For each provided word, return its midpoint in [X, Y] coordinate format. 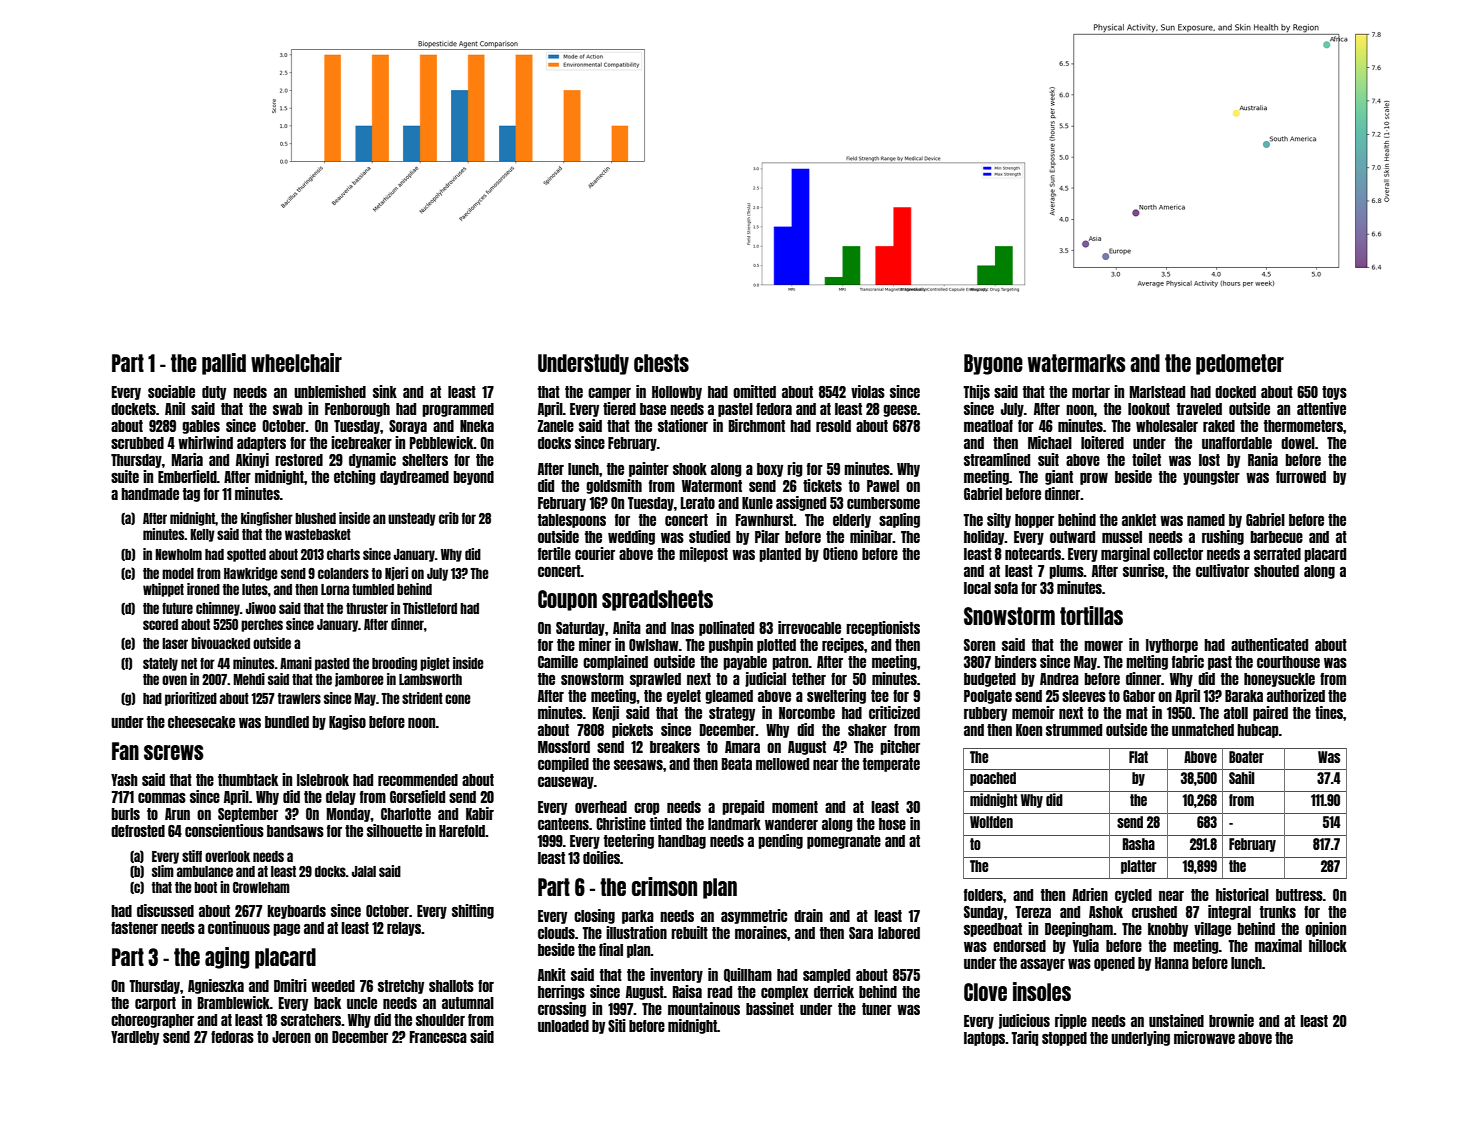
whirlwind [205, 442]
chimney [218, 609]
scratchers [311, 1020]
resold [833, 426]
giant [1059, 477]
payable [745, 663]
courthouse [1288, 662]
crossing [562, 1009]
